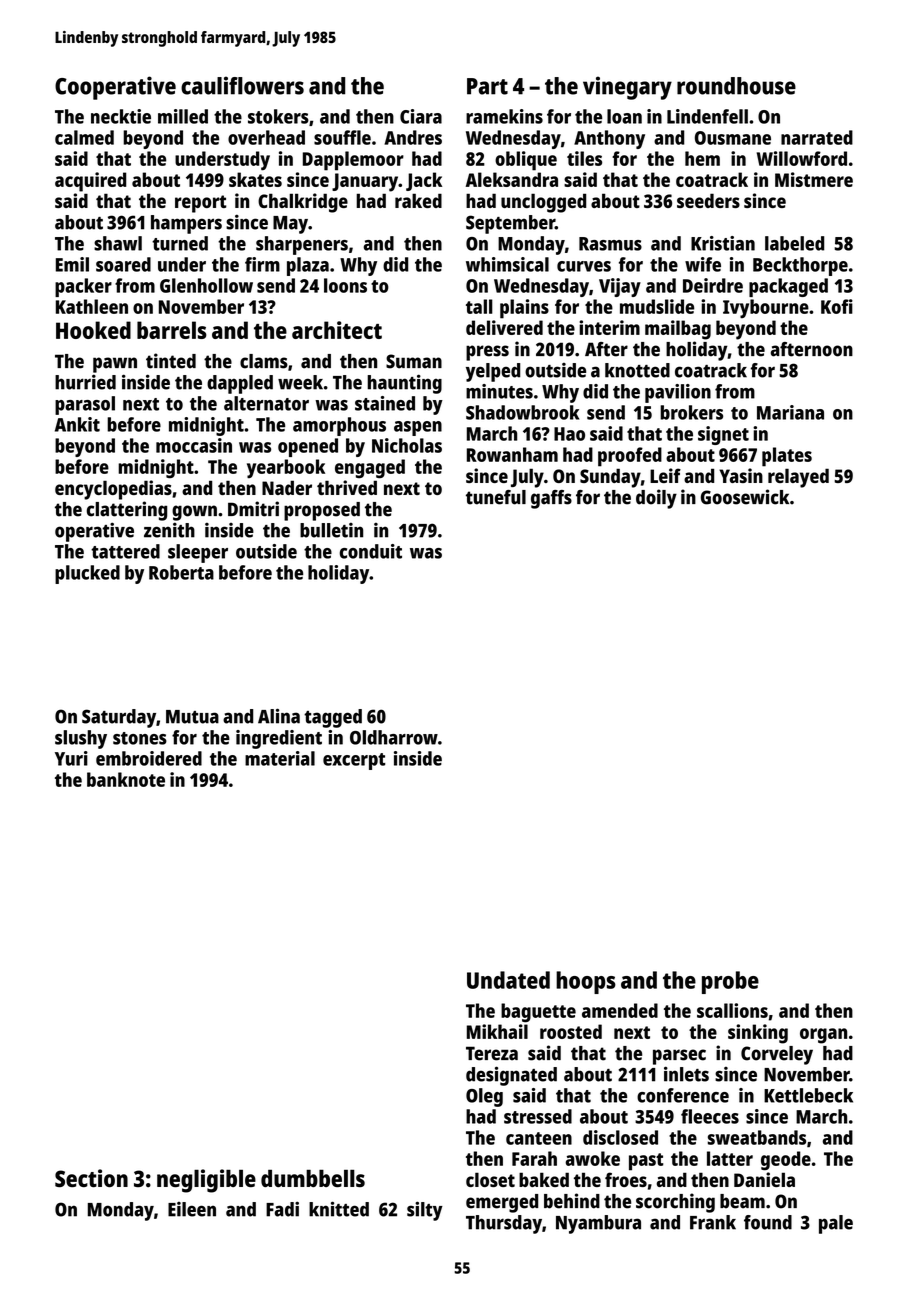 This screenshot has height=1316, width=908. I want to click on gaffs, so click(551, 499).
